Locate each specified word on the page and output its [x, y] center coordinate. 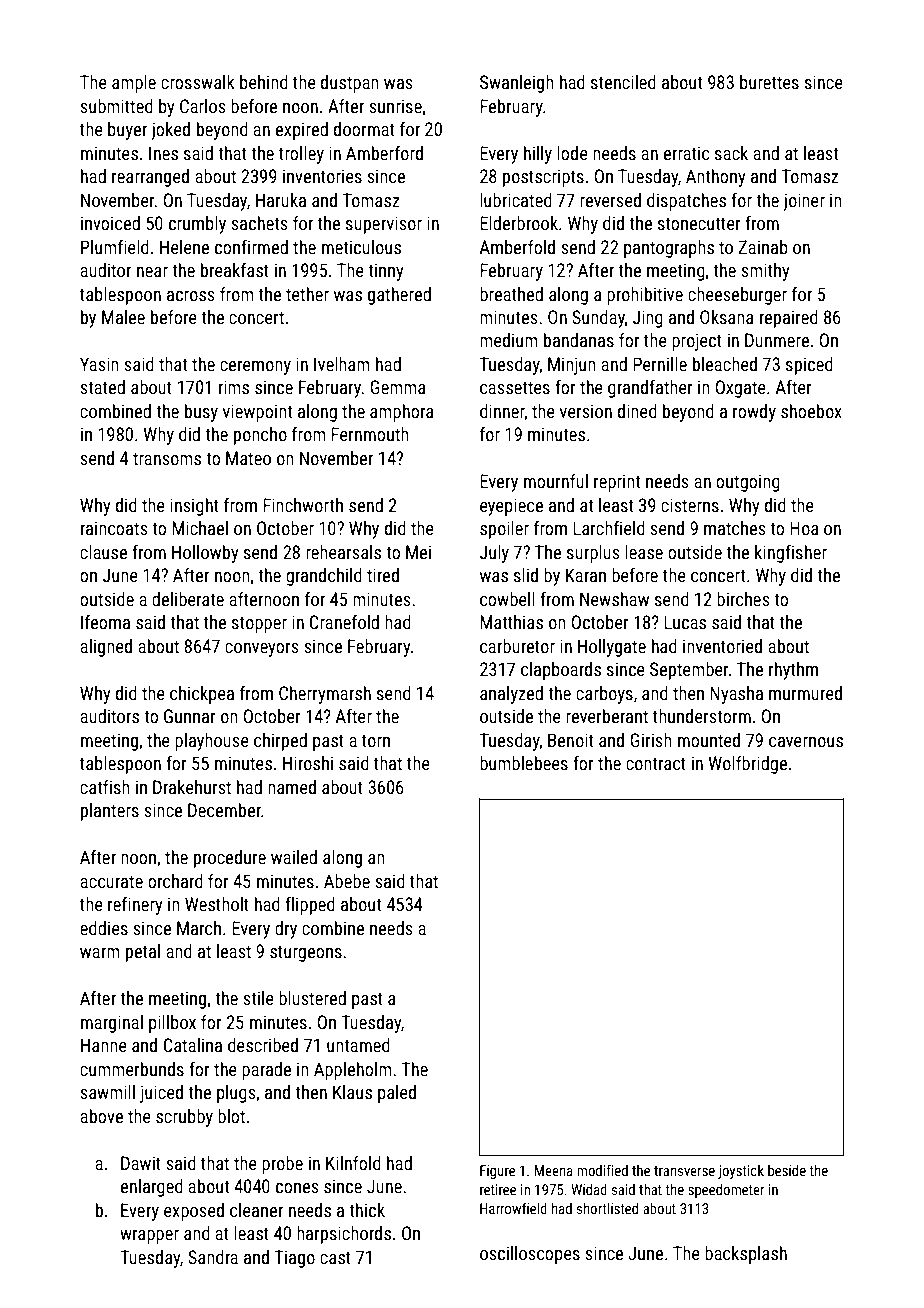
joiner [804, 202]
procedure [230, 859]
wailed [294, 857]
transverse [684, 1171]
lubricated [516, 200]
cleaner [256, 1210]
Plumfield [115, 247]
